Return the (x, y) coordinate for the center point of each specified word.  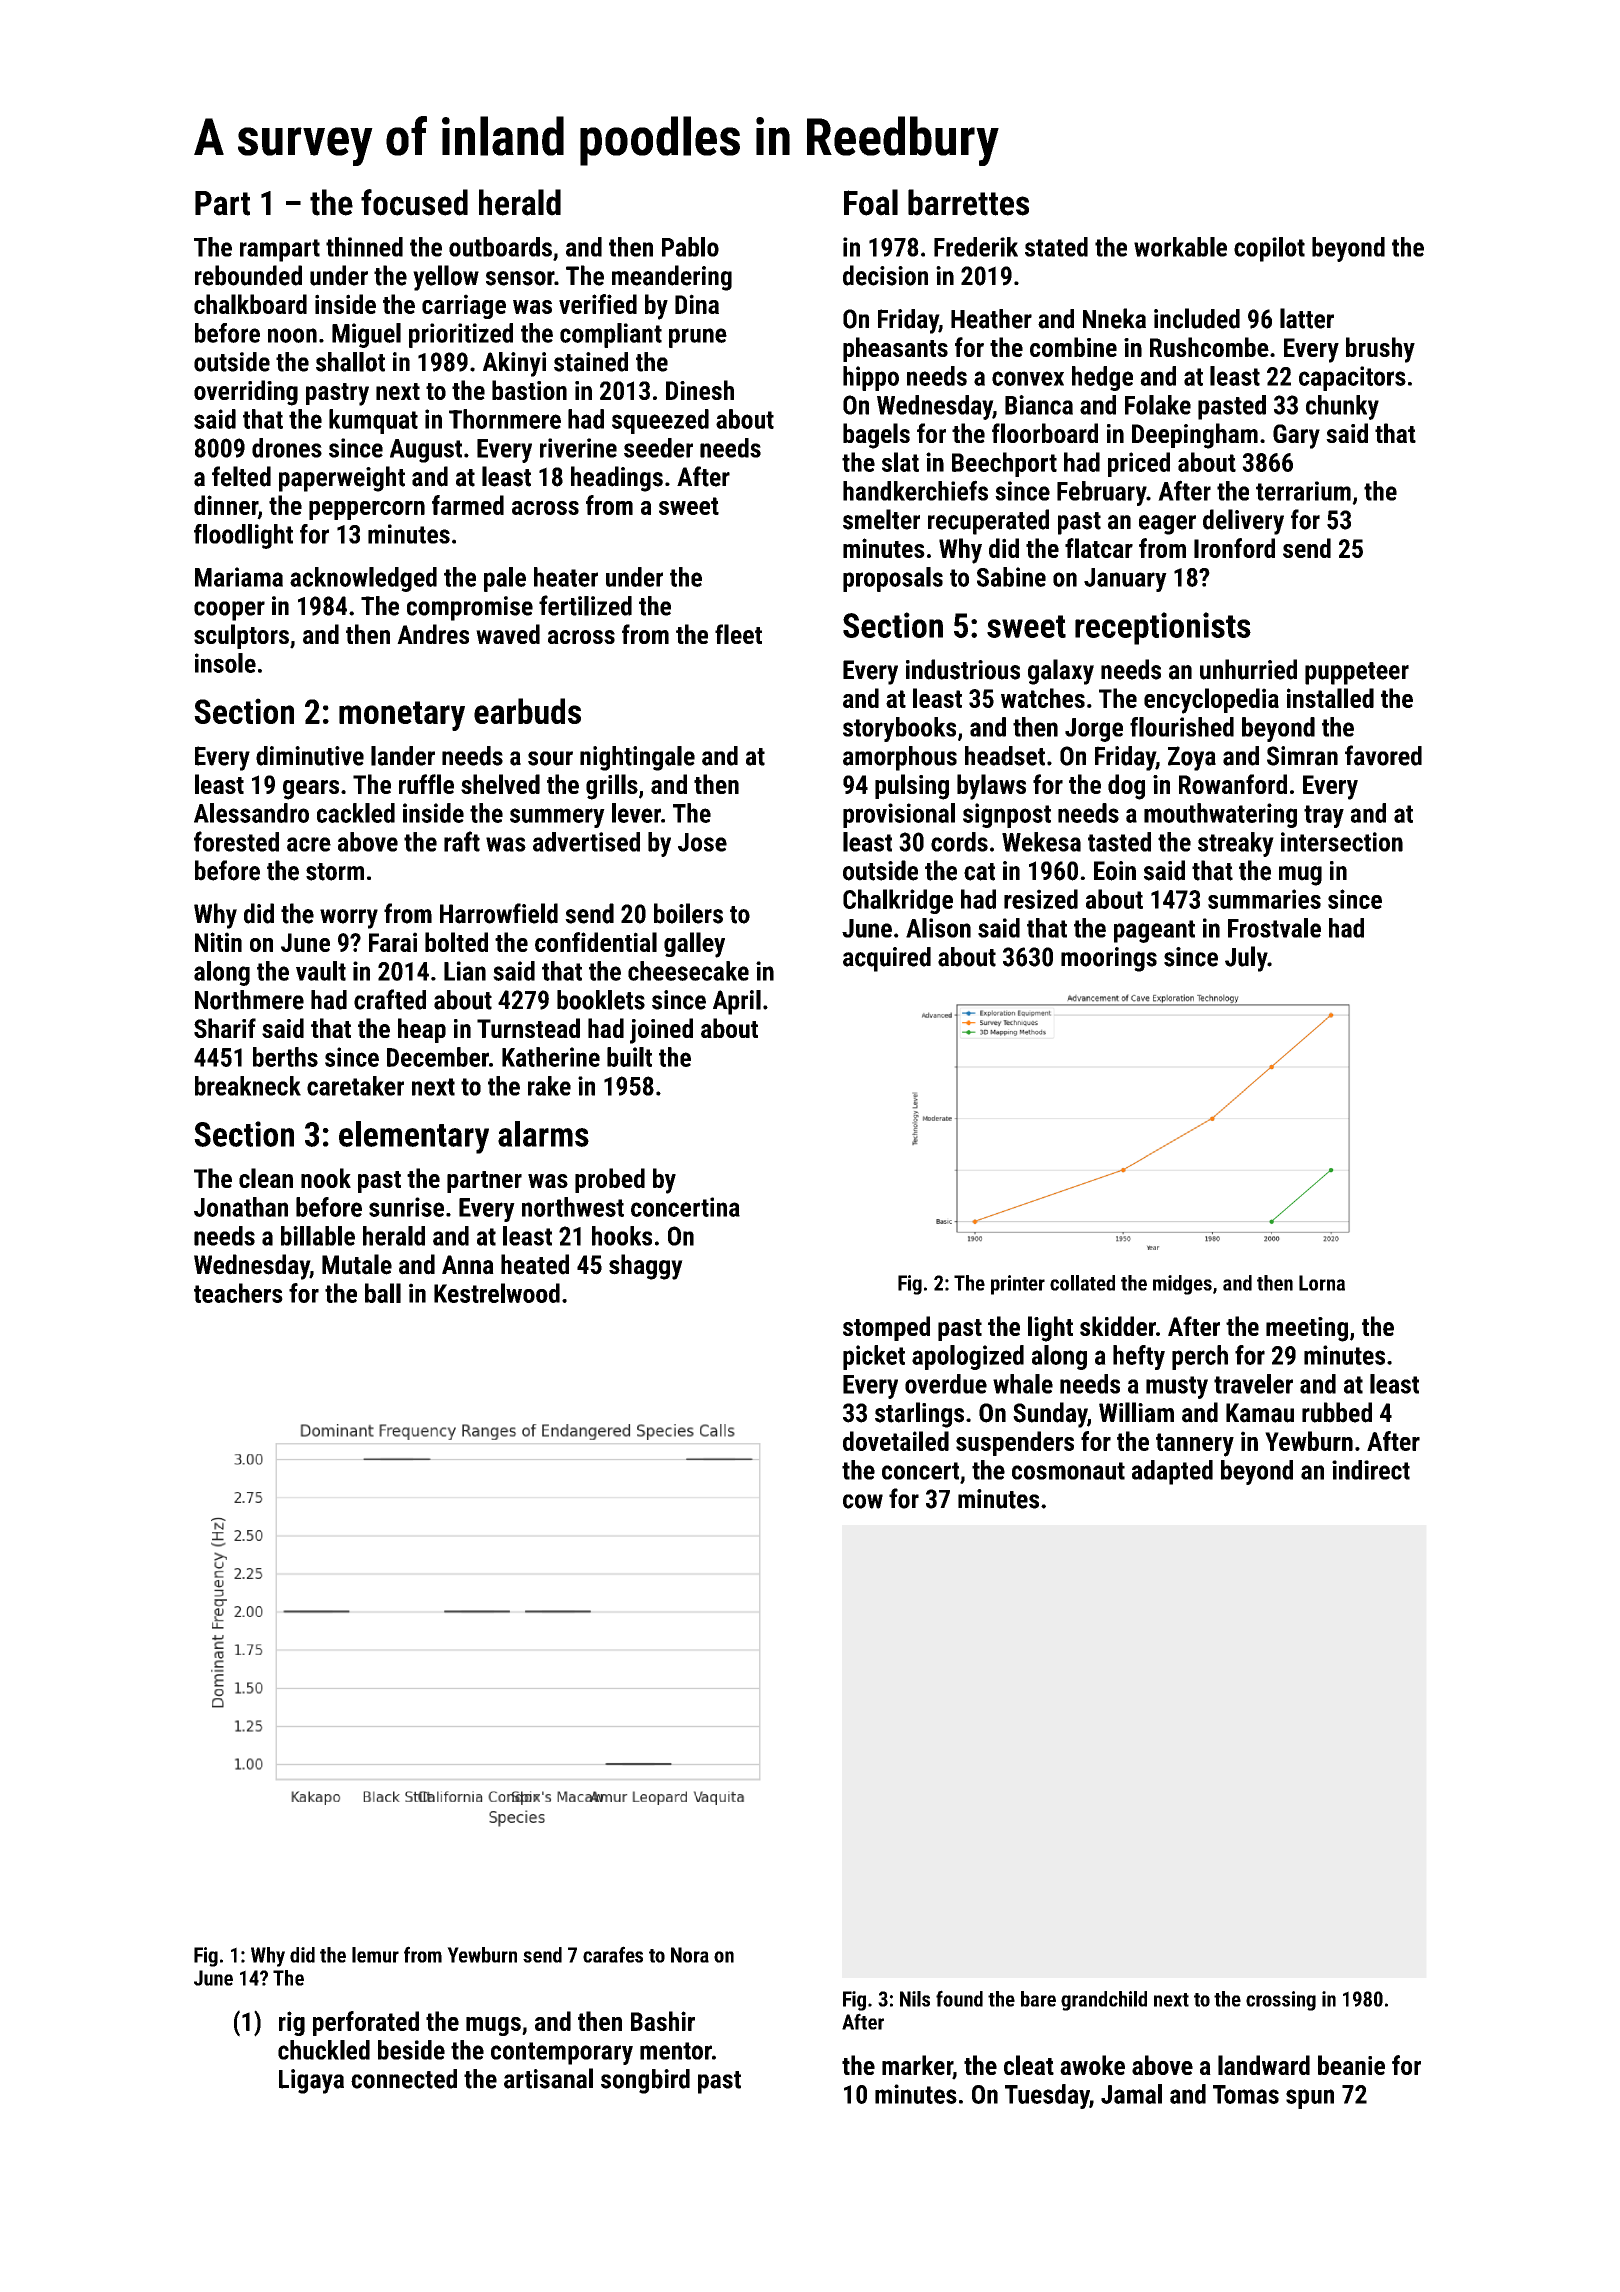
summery (557, 818)
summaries (1264, 899)
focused (414, 202)
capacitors (1352, 378)
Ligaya (311, 2081)
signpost (1007, 815)
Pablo (690, 247)
